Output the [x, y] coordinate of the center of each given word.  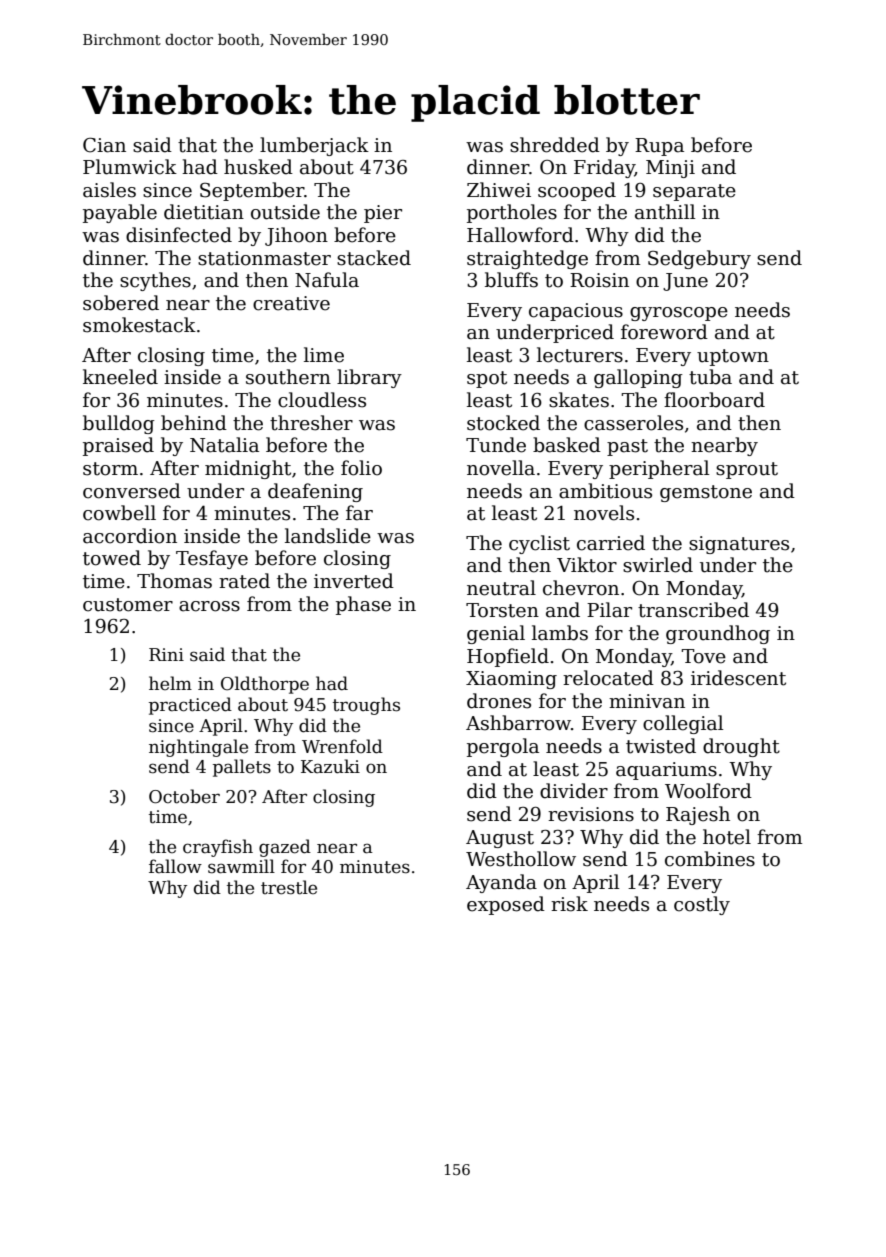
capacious [576, 312]
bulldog [119, 424]
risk [569, 904]
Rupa [659, 147]
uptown [733, 357]
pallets [242, 768]
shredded [555, 145]
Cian [104, 145]
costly [702, 905]
